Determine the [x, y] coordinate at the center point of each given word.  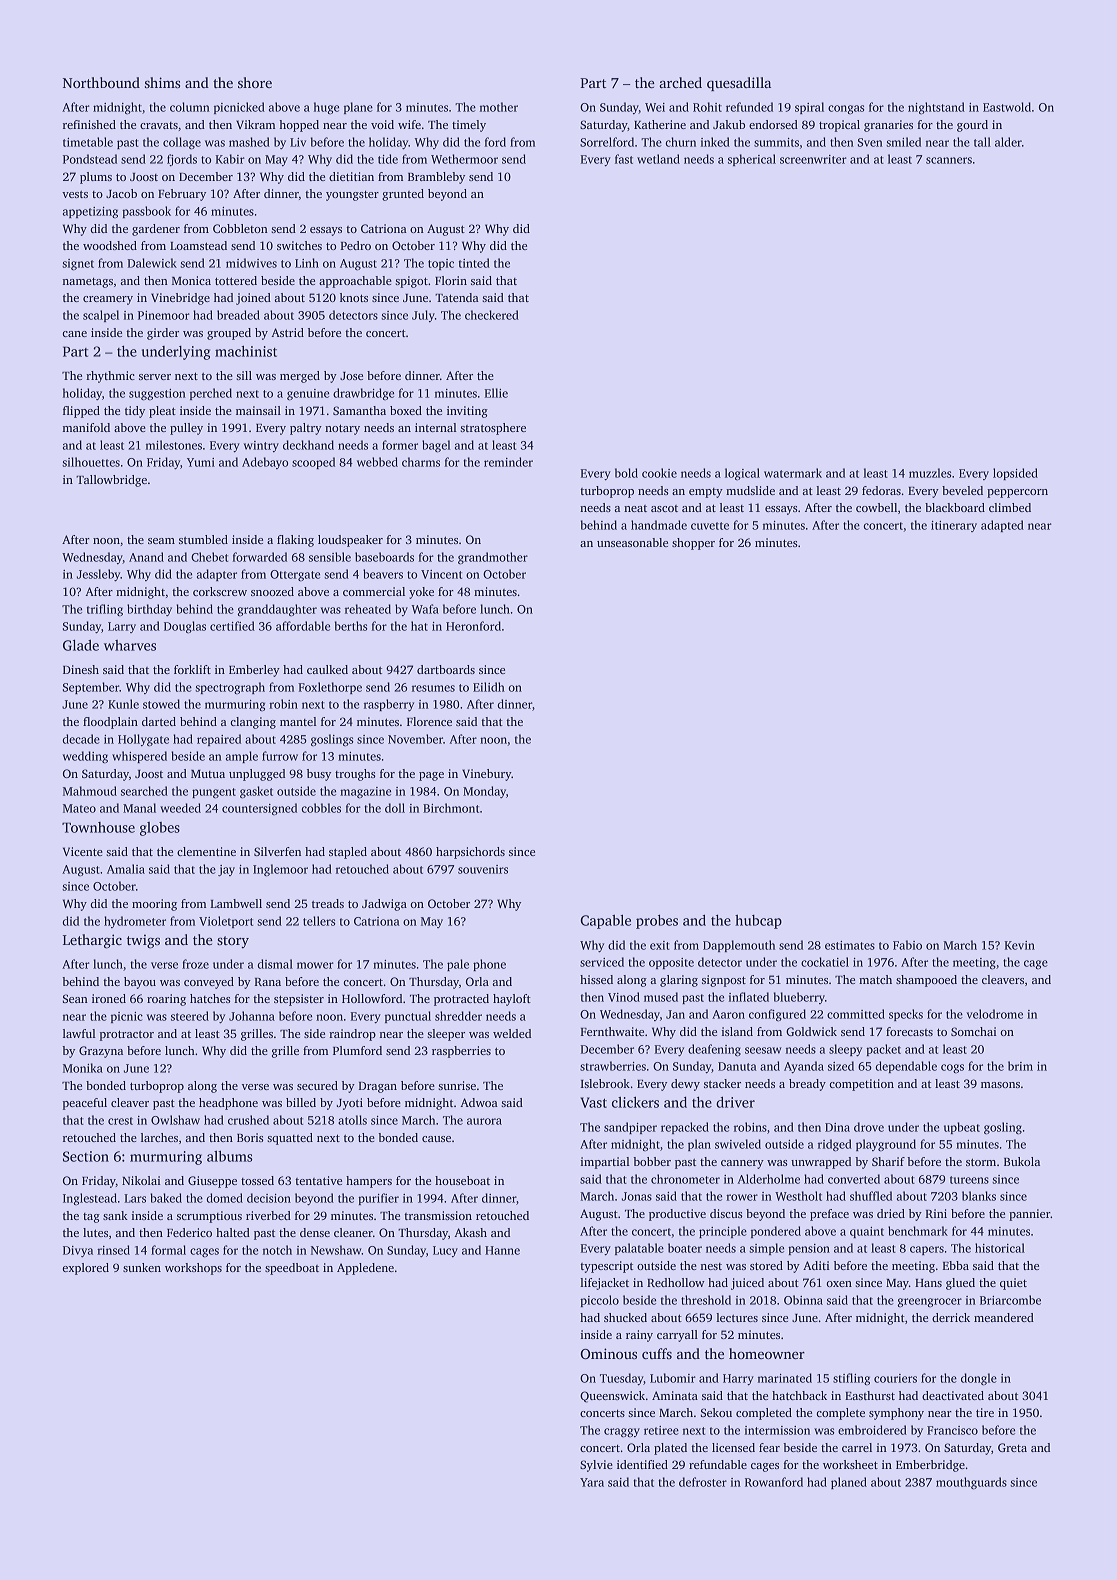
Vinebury [487, 775]
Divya [78, 1251]
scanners [949, 160]
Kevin [1019, 945]
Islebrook [605, 1083]
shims [162, 82]
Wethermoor [464, 159]
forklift [192, 669]
